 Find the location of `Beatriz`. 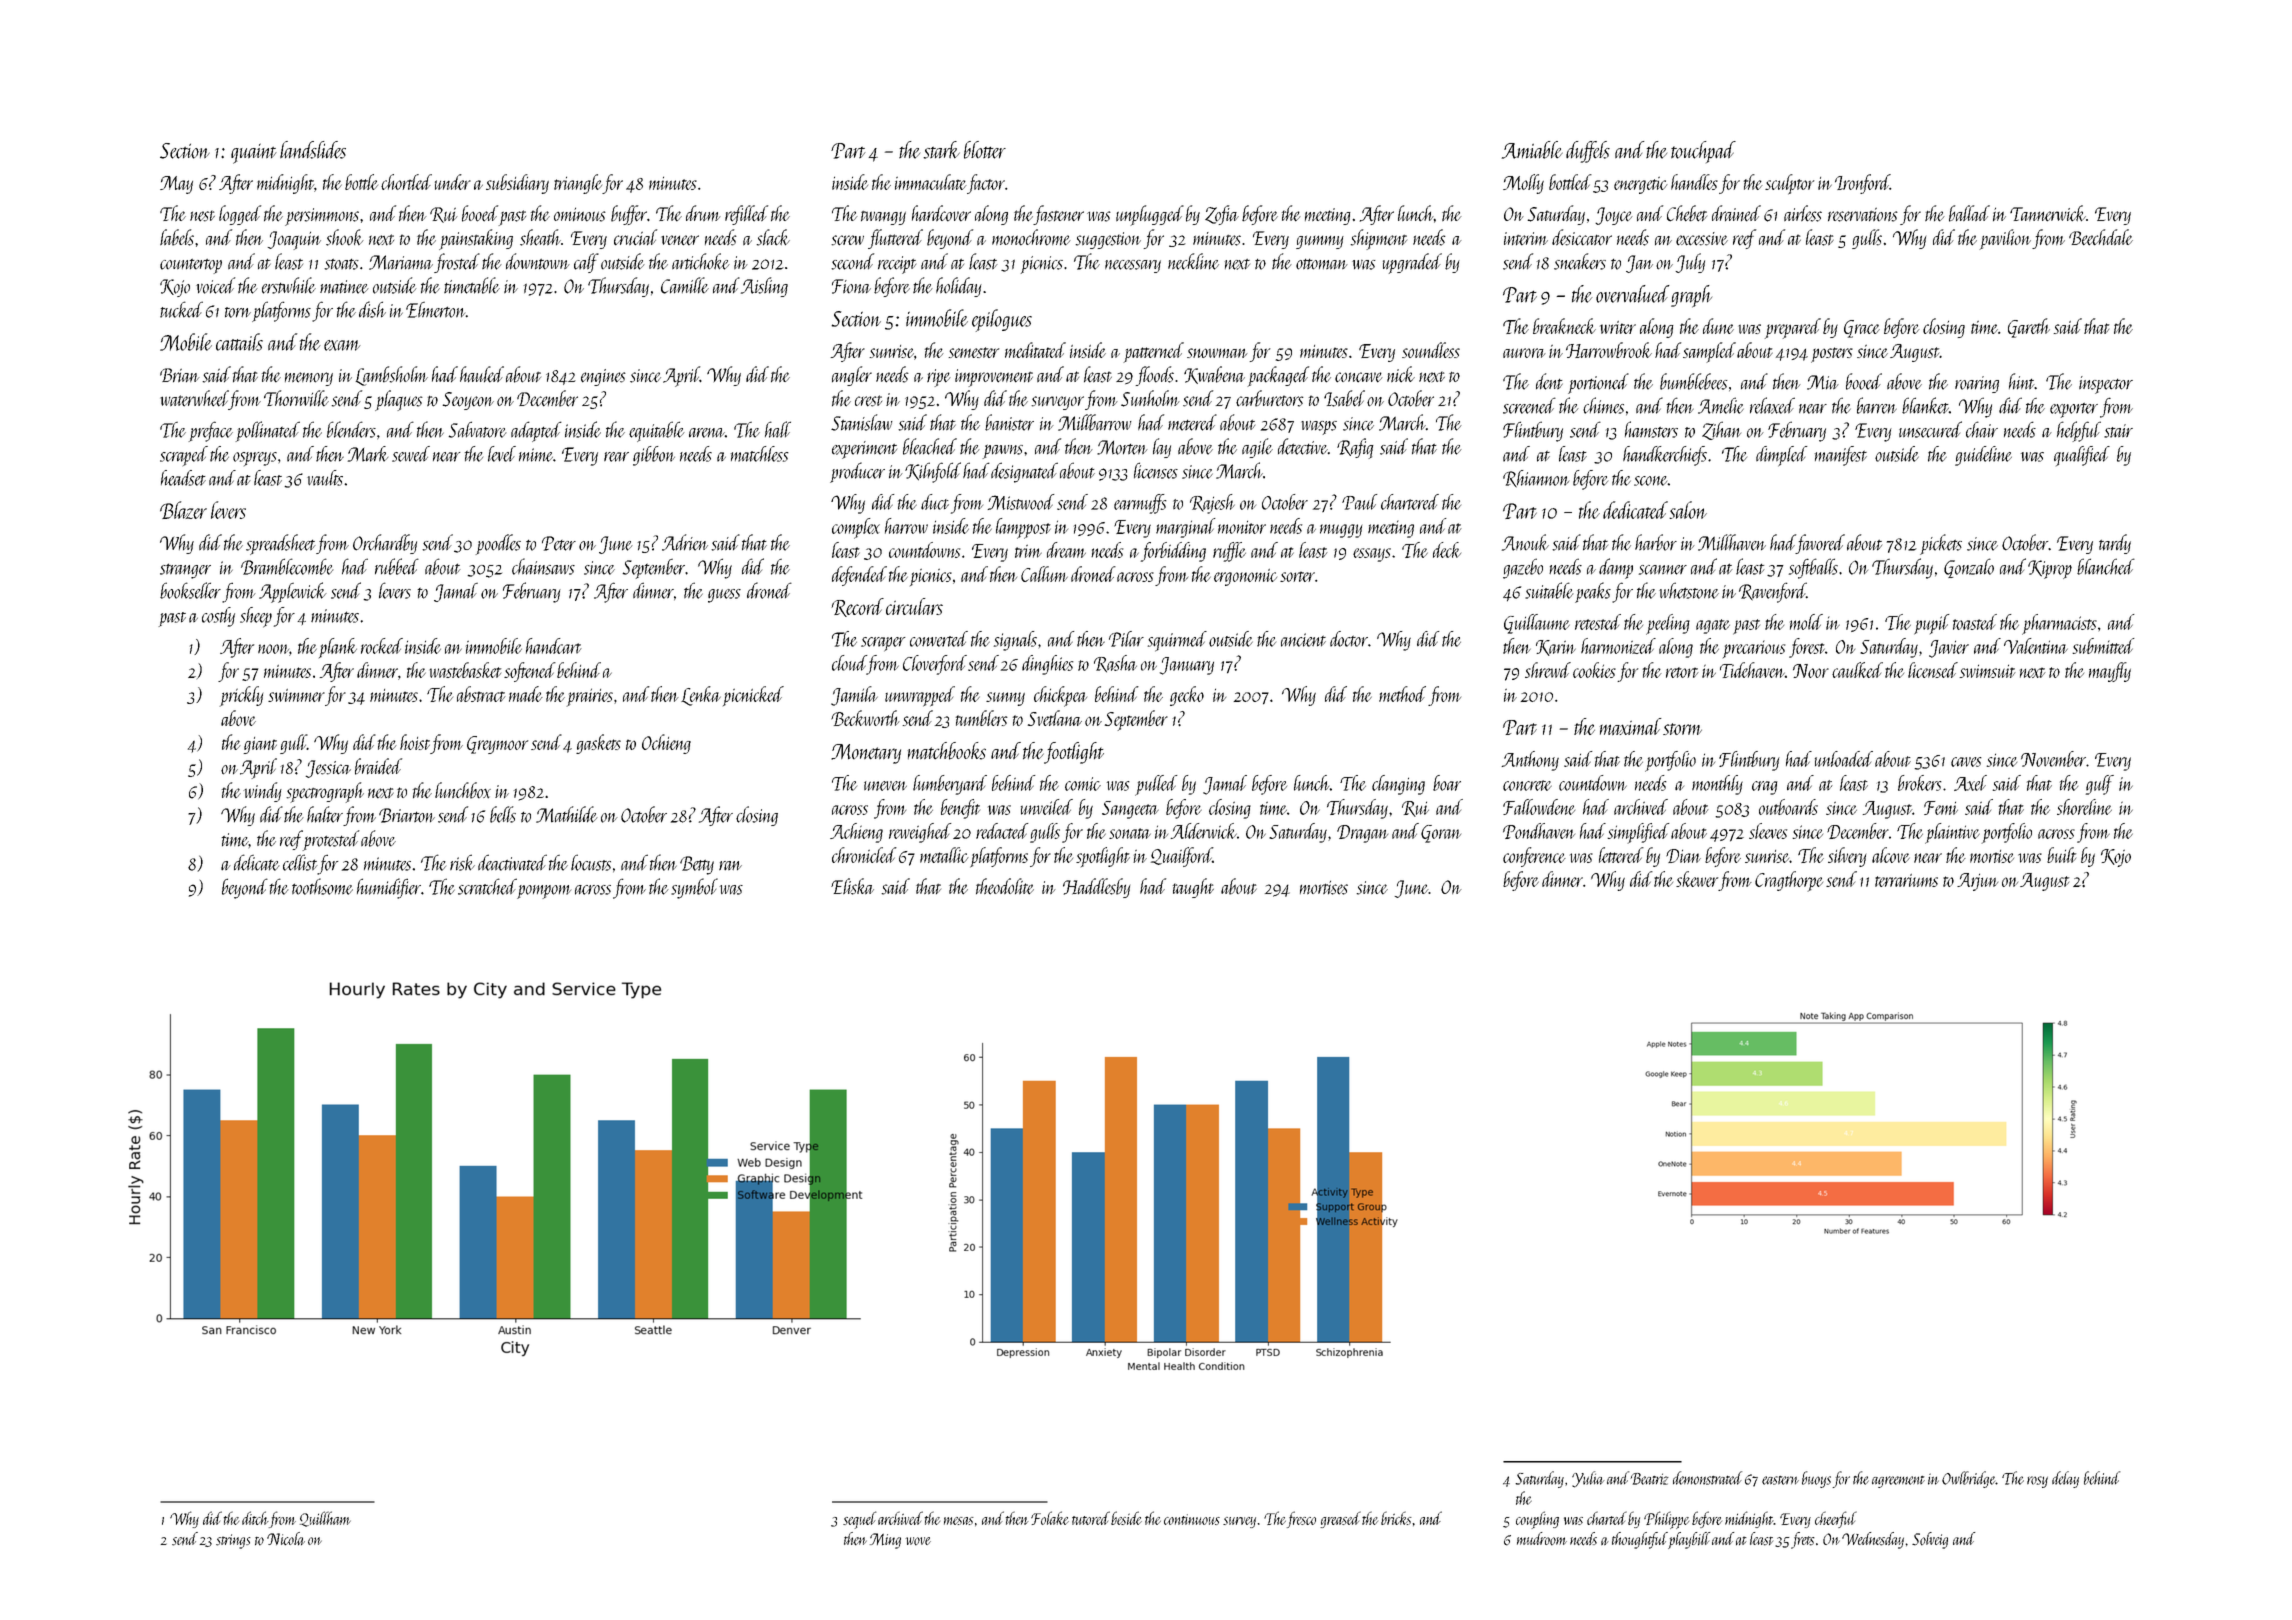

Beatriz is located at coordinates (1649, 1479).
